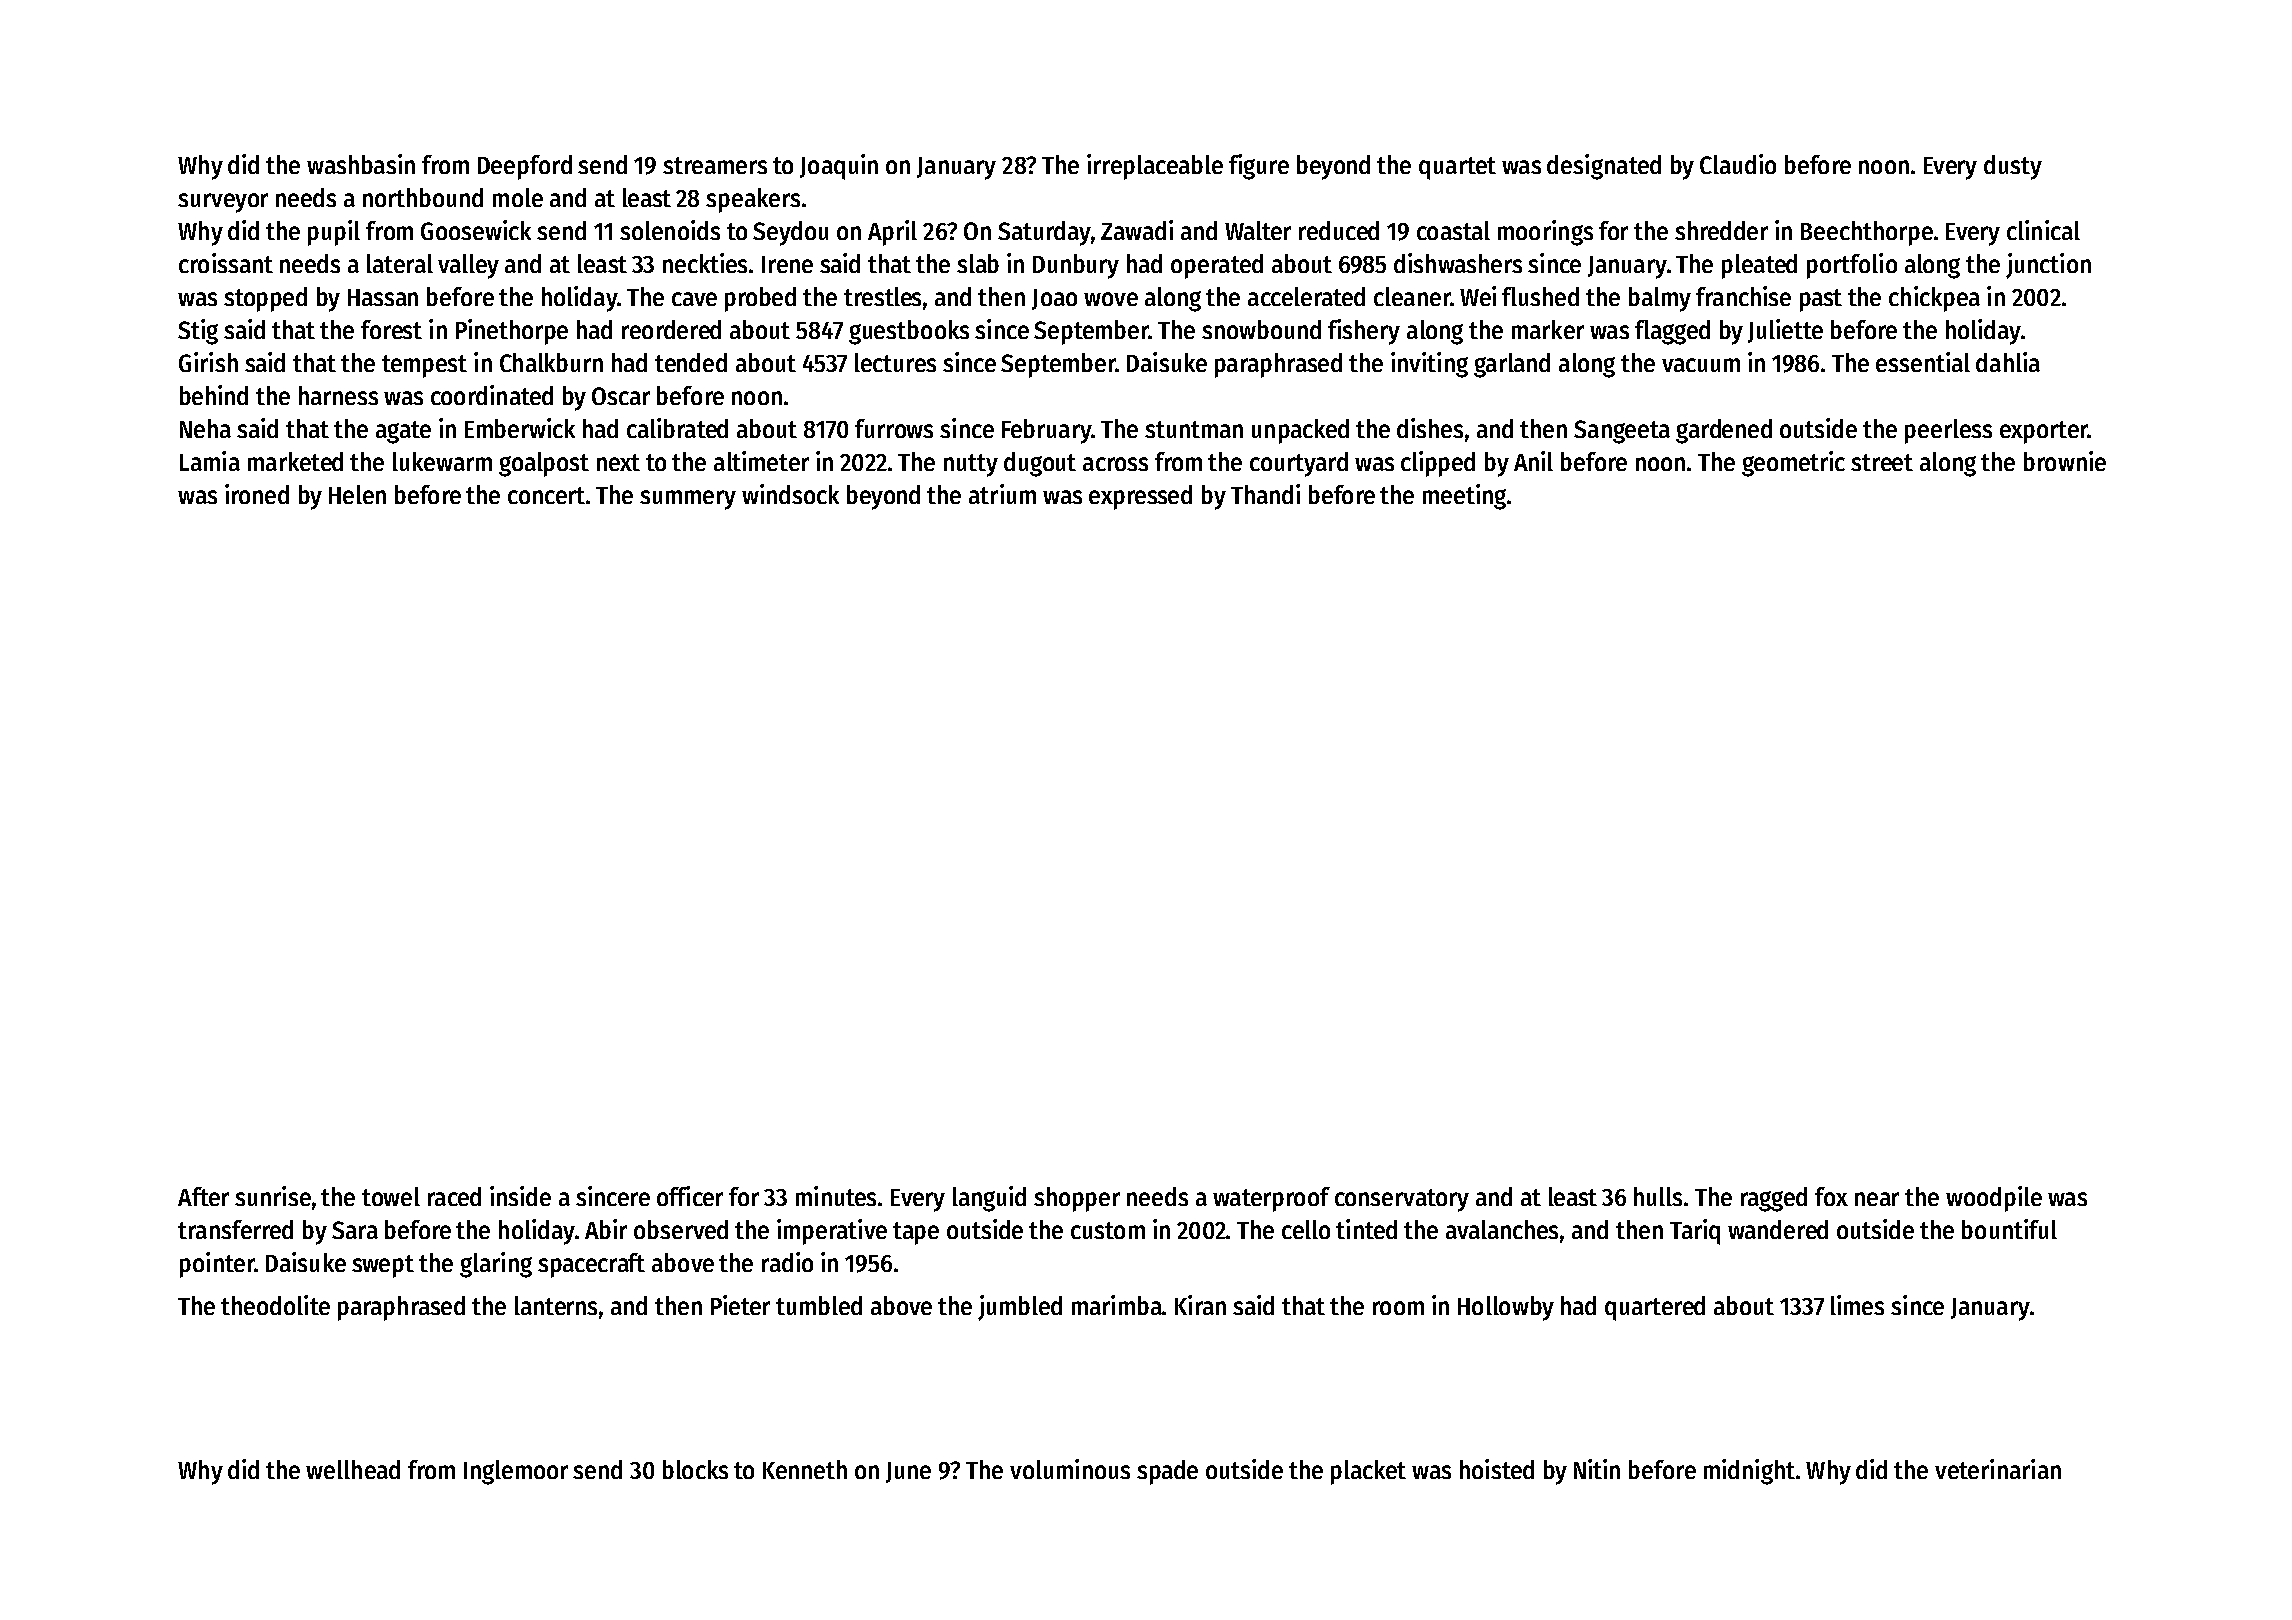 The width and height of the page is (2292, 1620). What do you see at coordinates (1604, 167) in the page?
I see `designated` at bounding box center [1604, 167].
